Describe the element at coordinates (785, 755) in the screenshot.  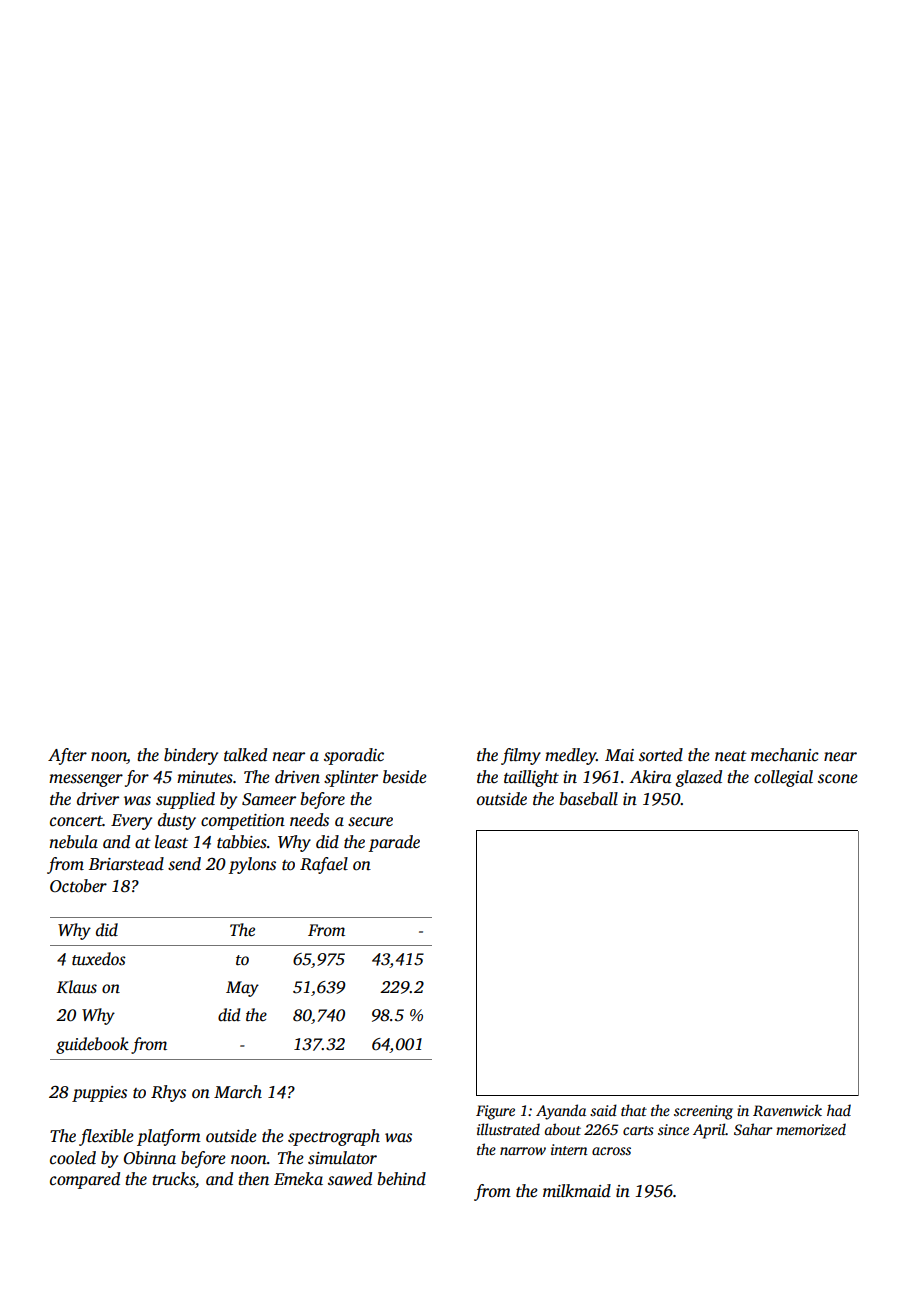
I see `mechanic` at that location.
